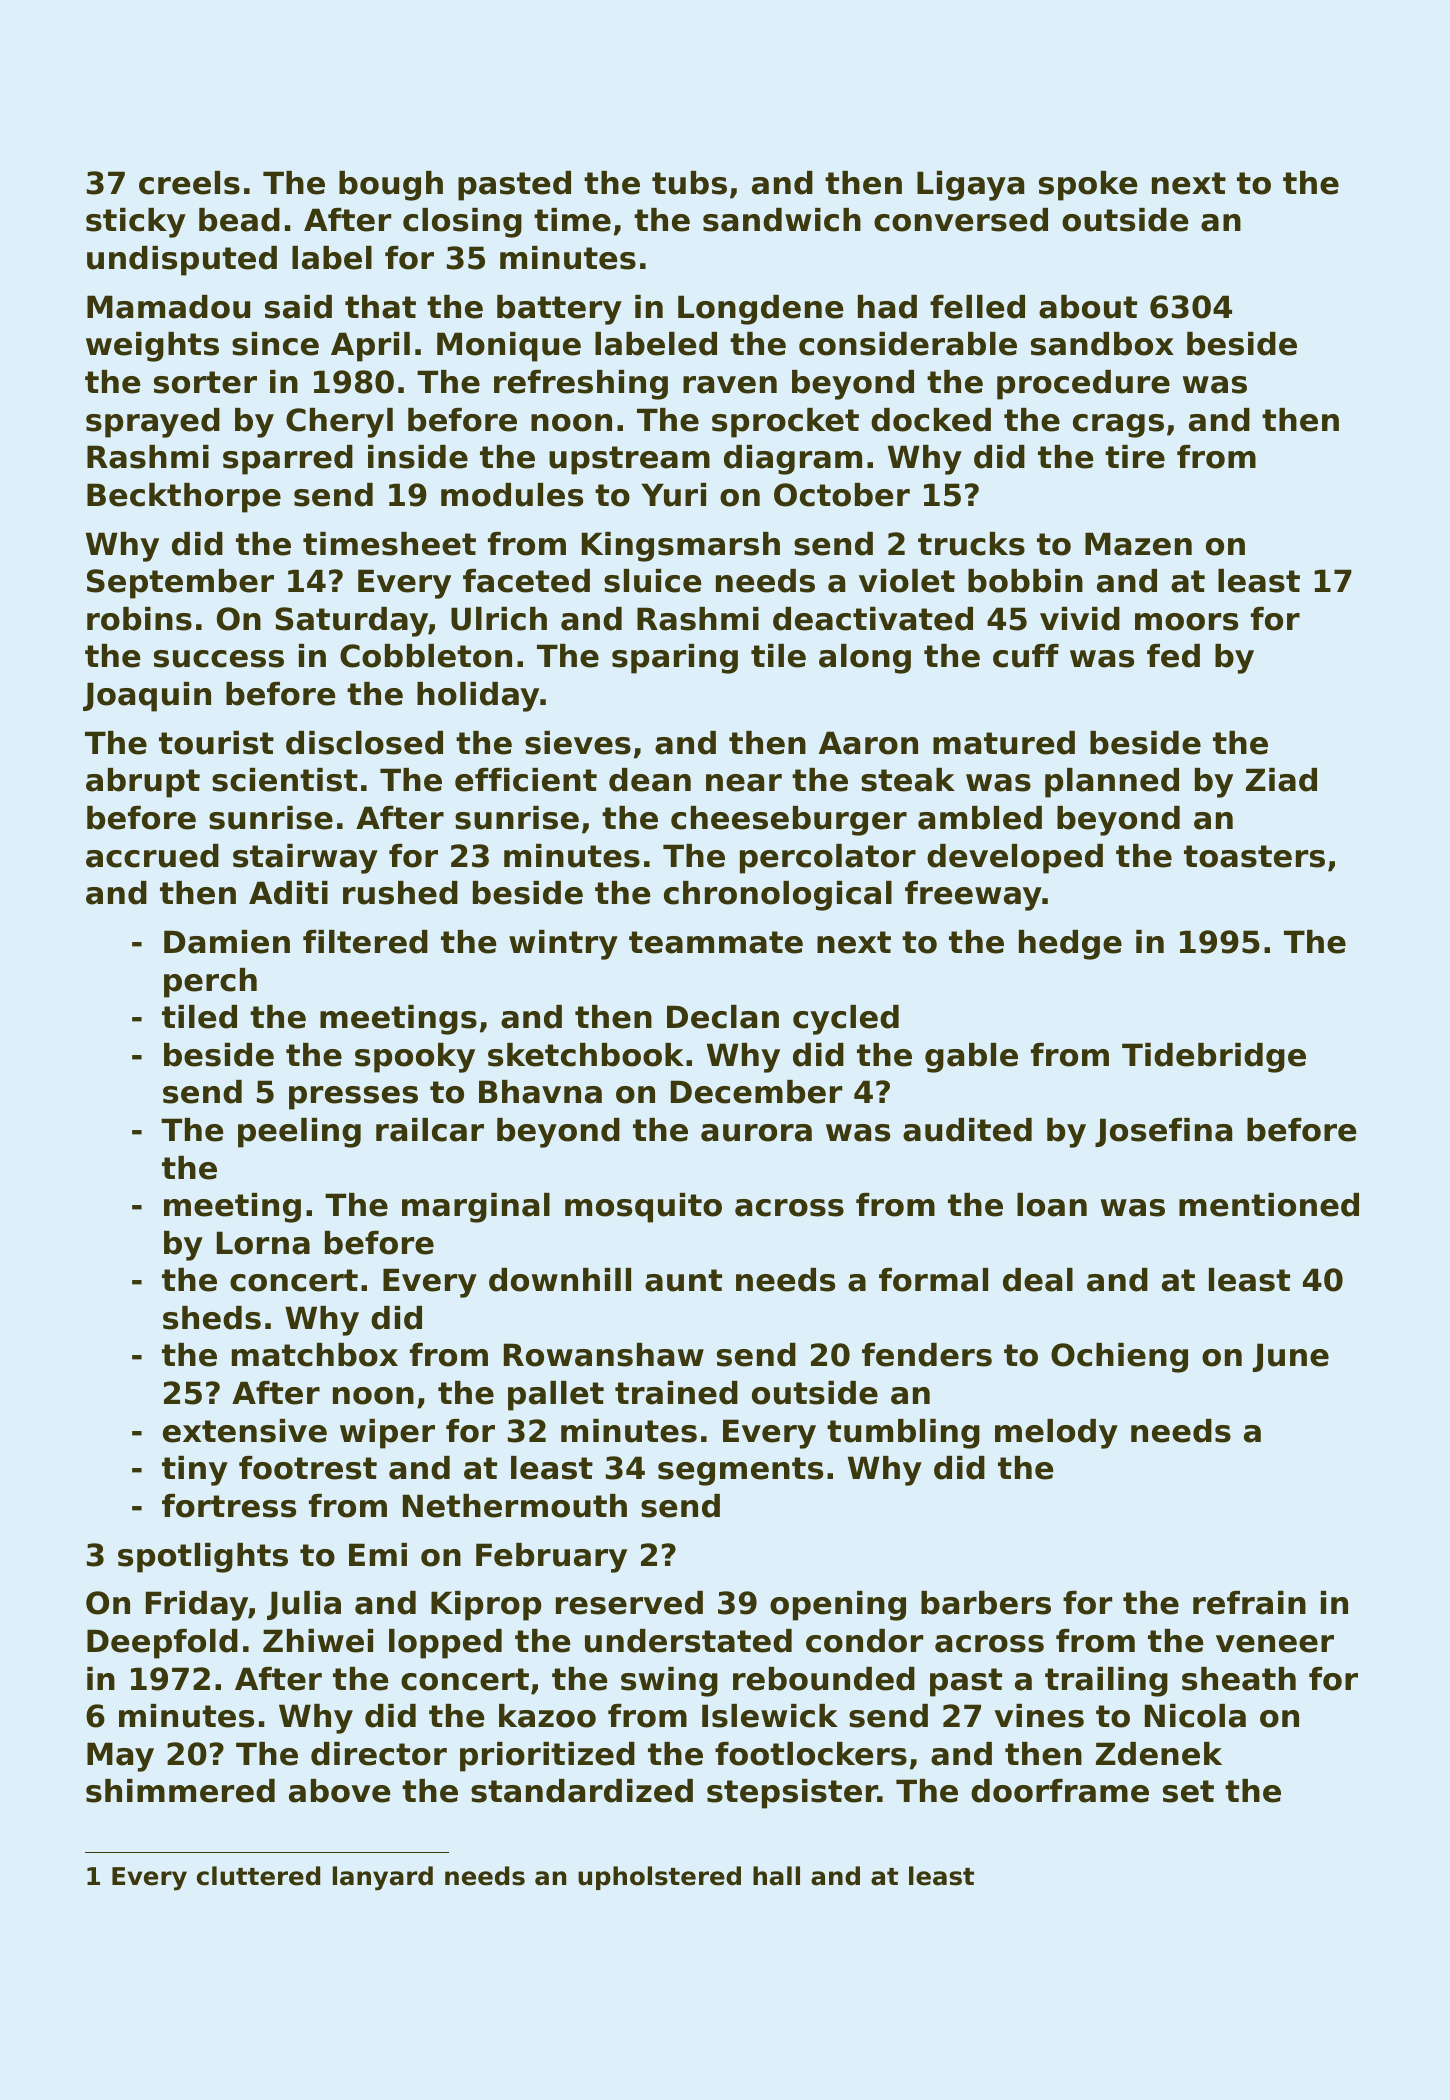  Describe the element at coordinates (931, 420) in the screenshot. I see `docked` at that location.
